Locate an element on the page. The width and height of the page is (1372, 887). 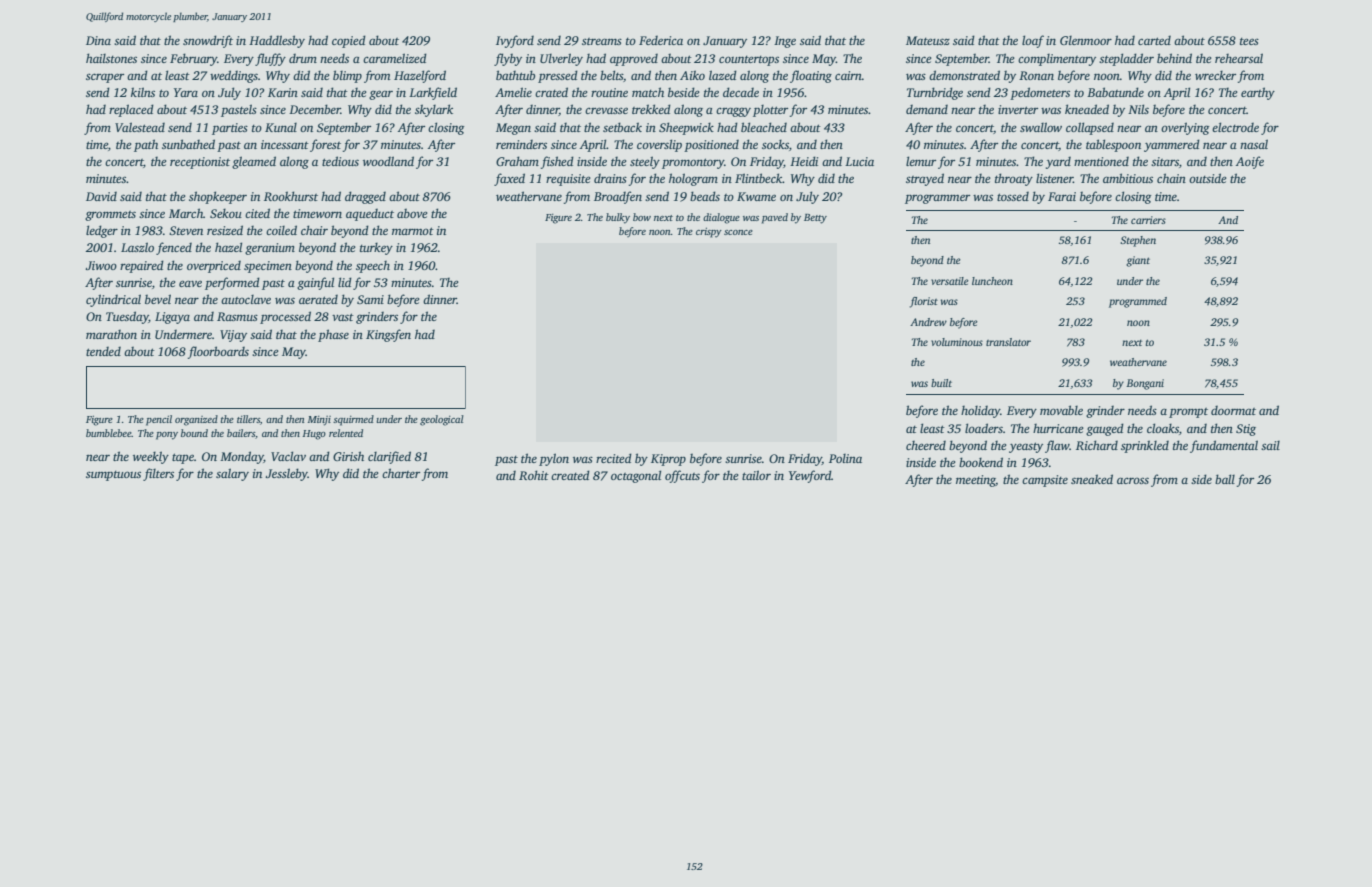
Ivyford is located at coordinates (515, 41).
